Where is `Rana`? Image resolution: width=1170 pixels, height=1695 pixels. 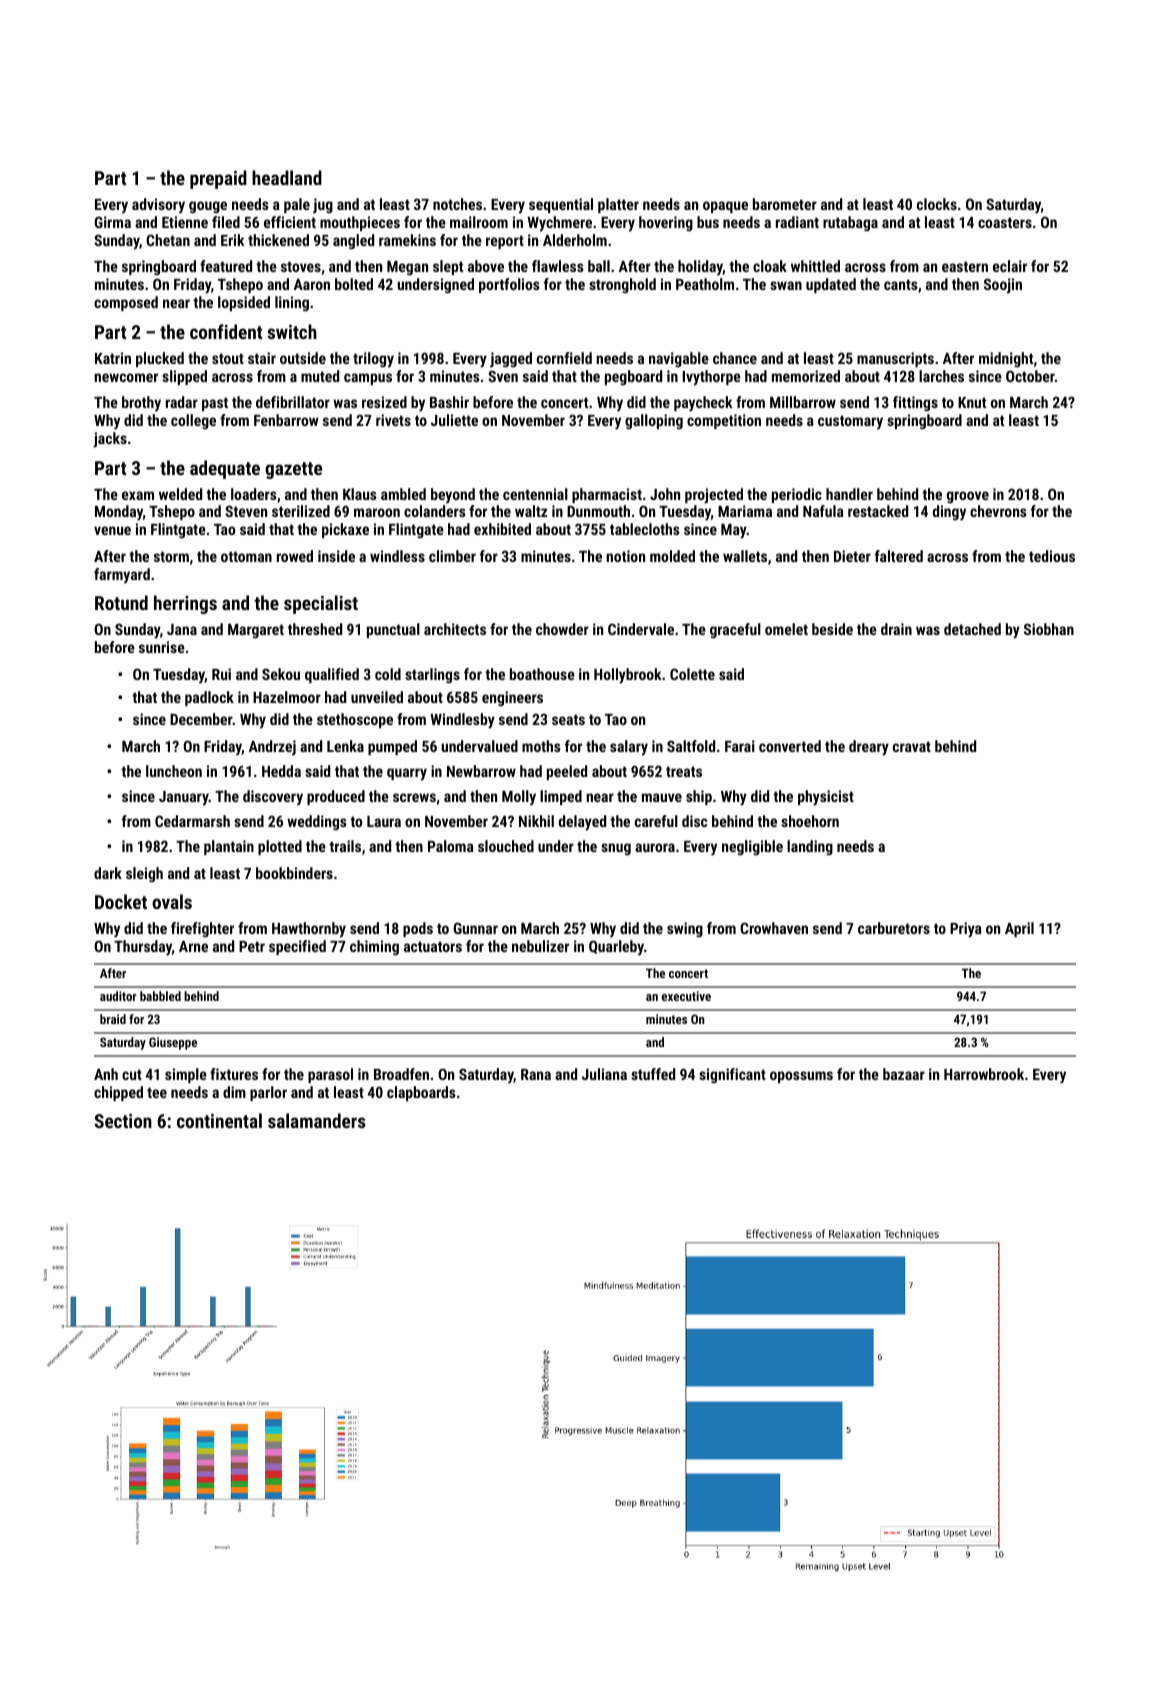
Rana is located at coordinates (536, 1074).
